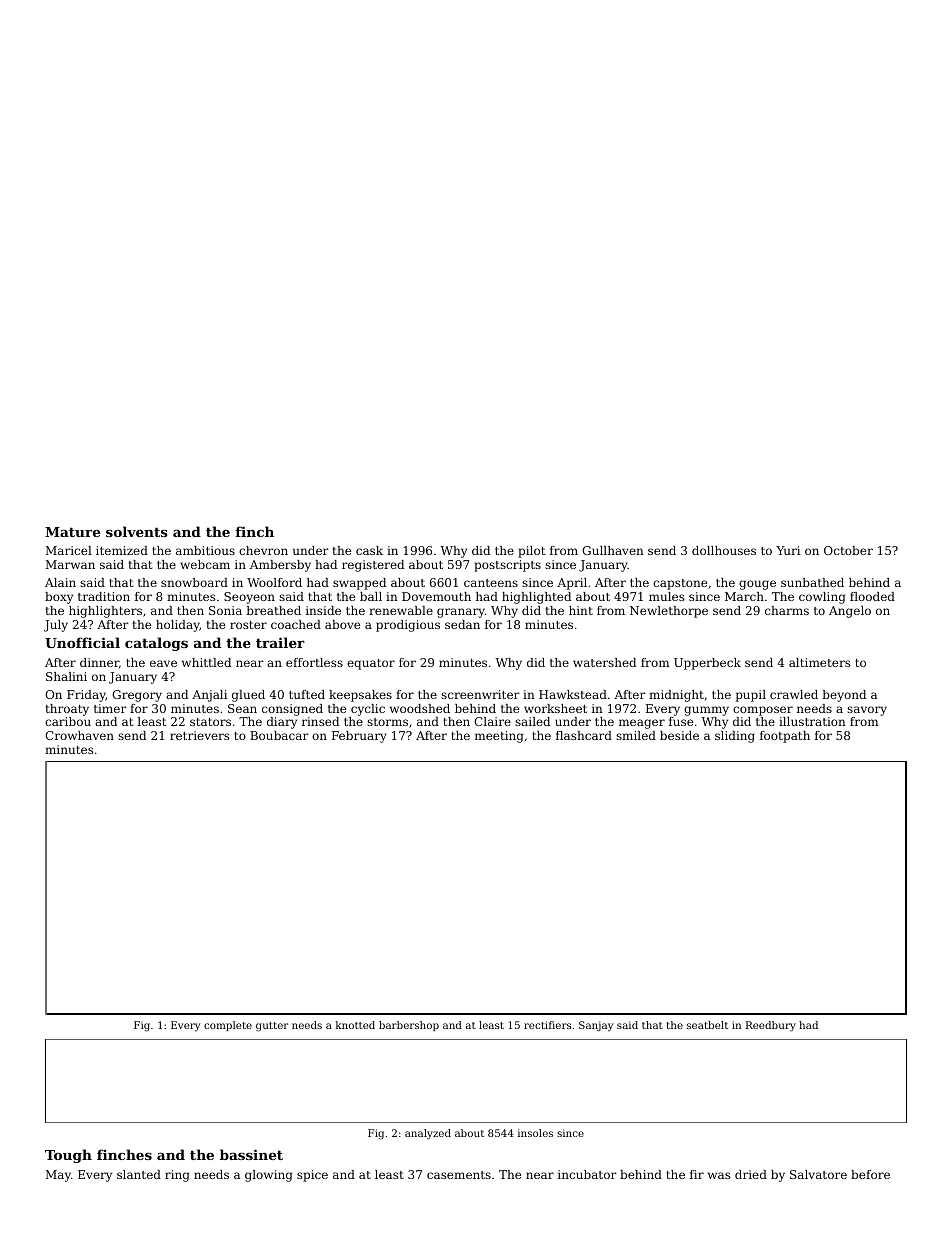 The image size is (952, 1233). What do you see at coordinates (200, 735) in the screenshot?
I see `retrievers` at bounding box center [200, 735].
